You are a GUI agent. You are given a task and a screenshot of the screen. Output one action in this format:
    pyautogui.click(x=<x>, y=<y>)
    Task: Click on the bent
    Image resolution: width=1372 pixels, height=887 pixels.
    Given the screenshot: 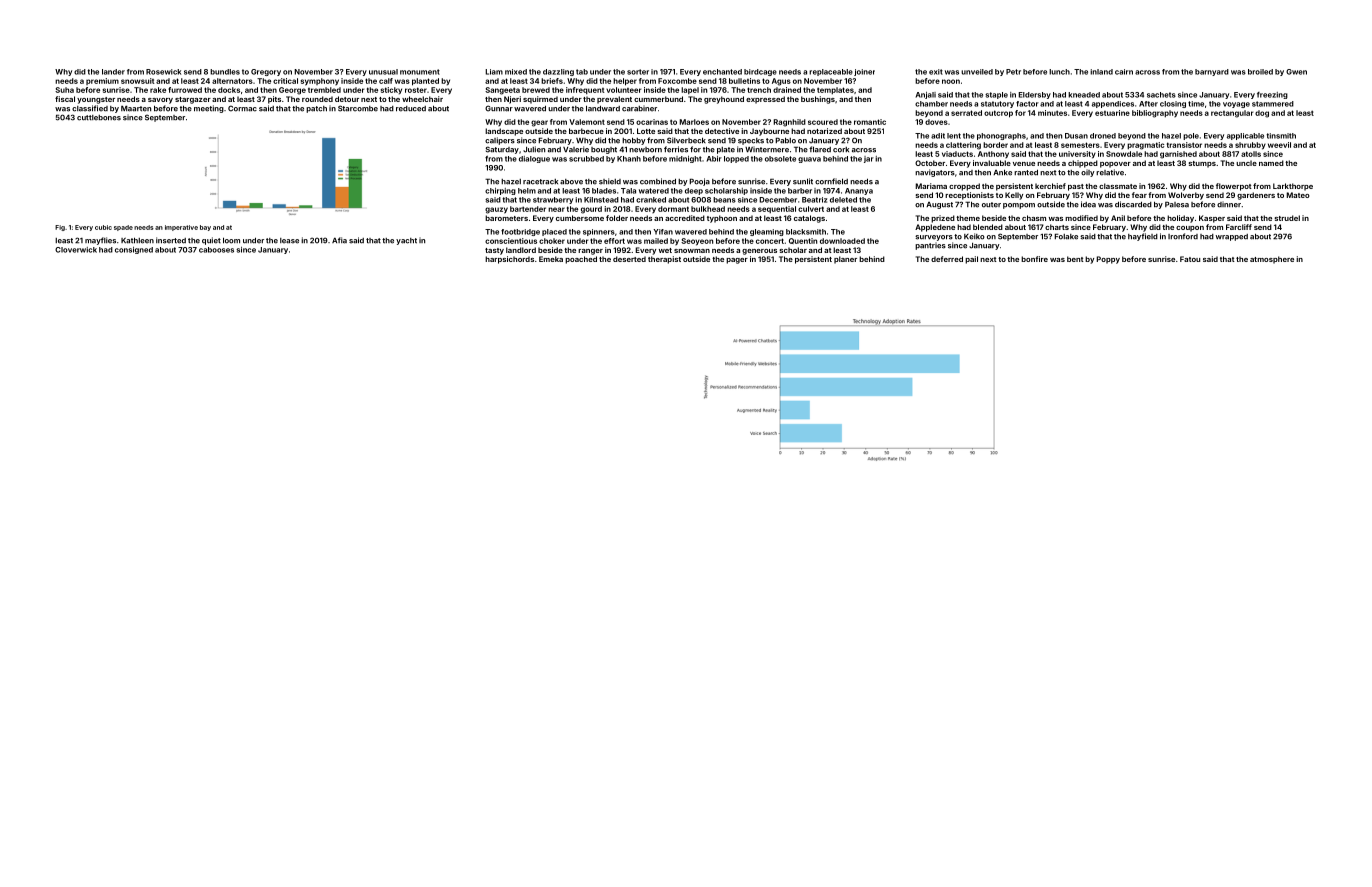 What is the action you would take?
    pyautogui.click(x=1075, y=259)
